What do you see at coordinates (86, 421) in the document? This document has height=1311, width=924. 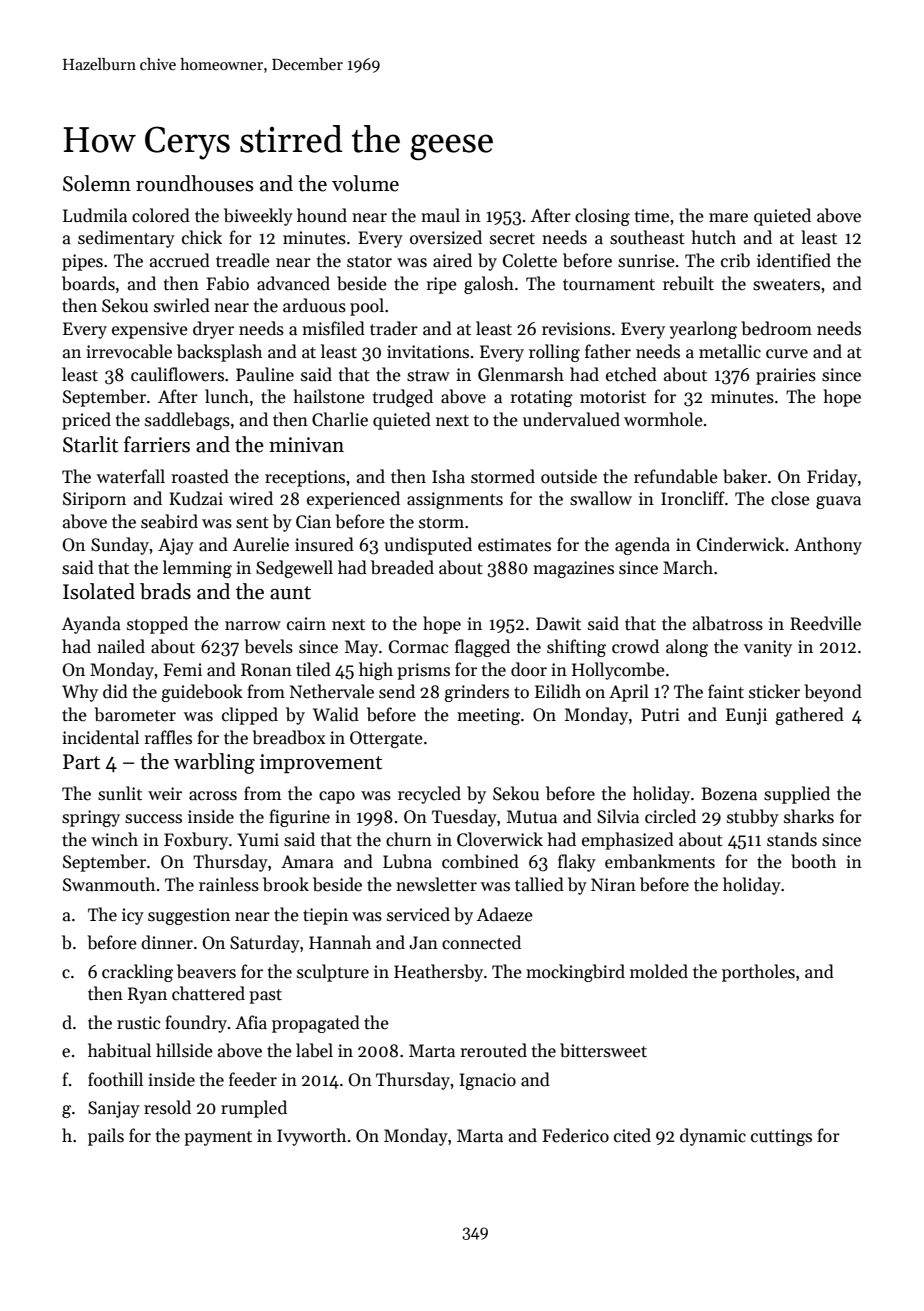 I see `priced` at bounding box center [86, 421].
